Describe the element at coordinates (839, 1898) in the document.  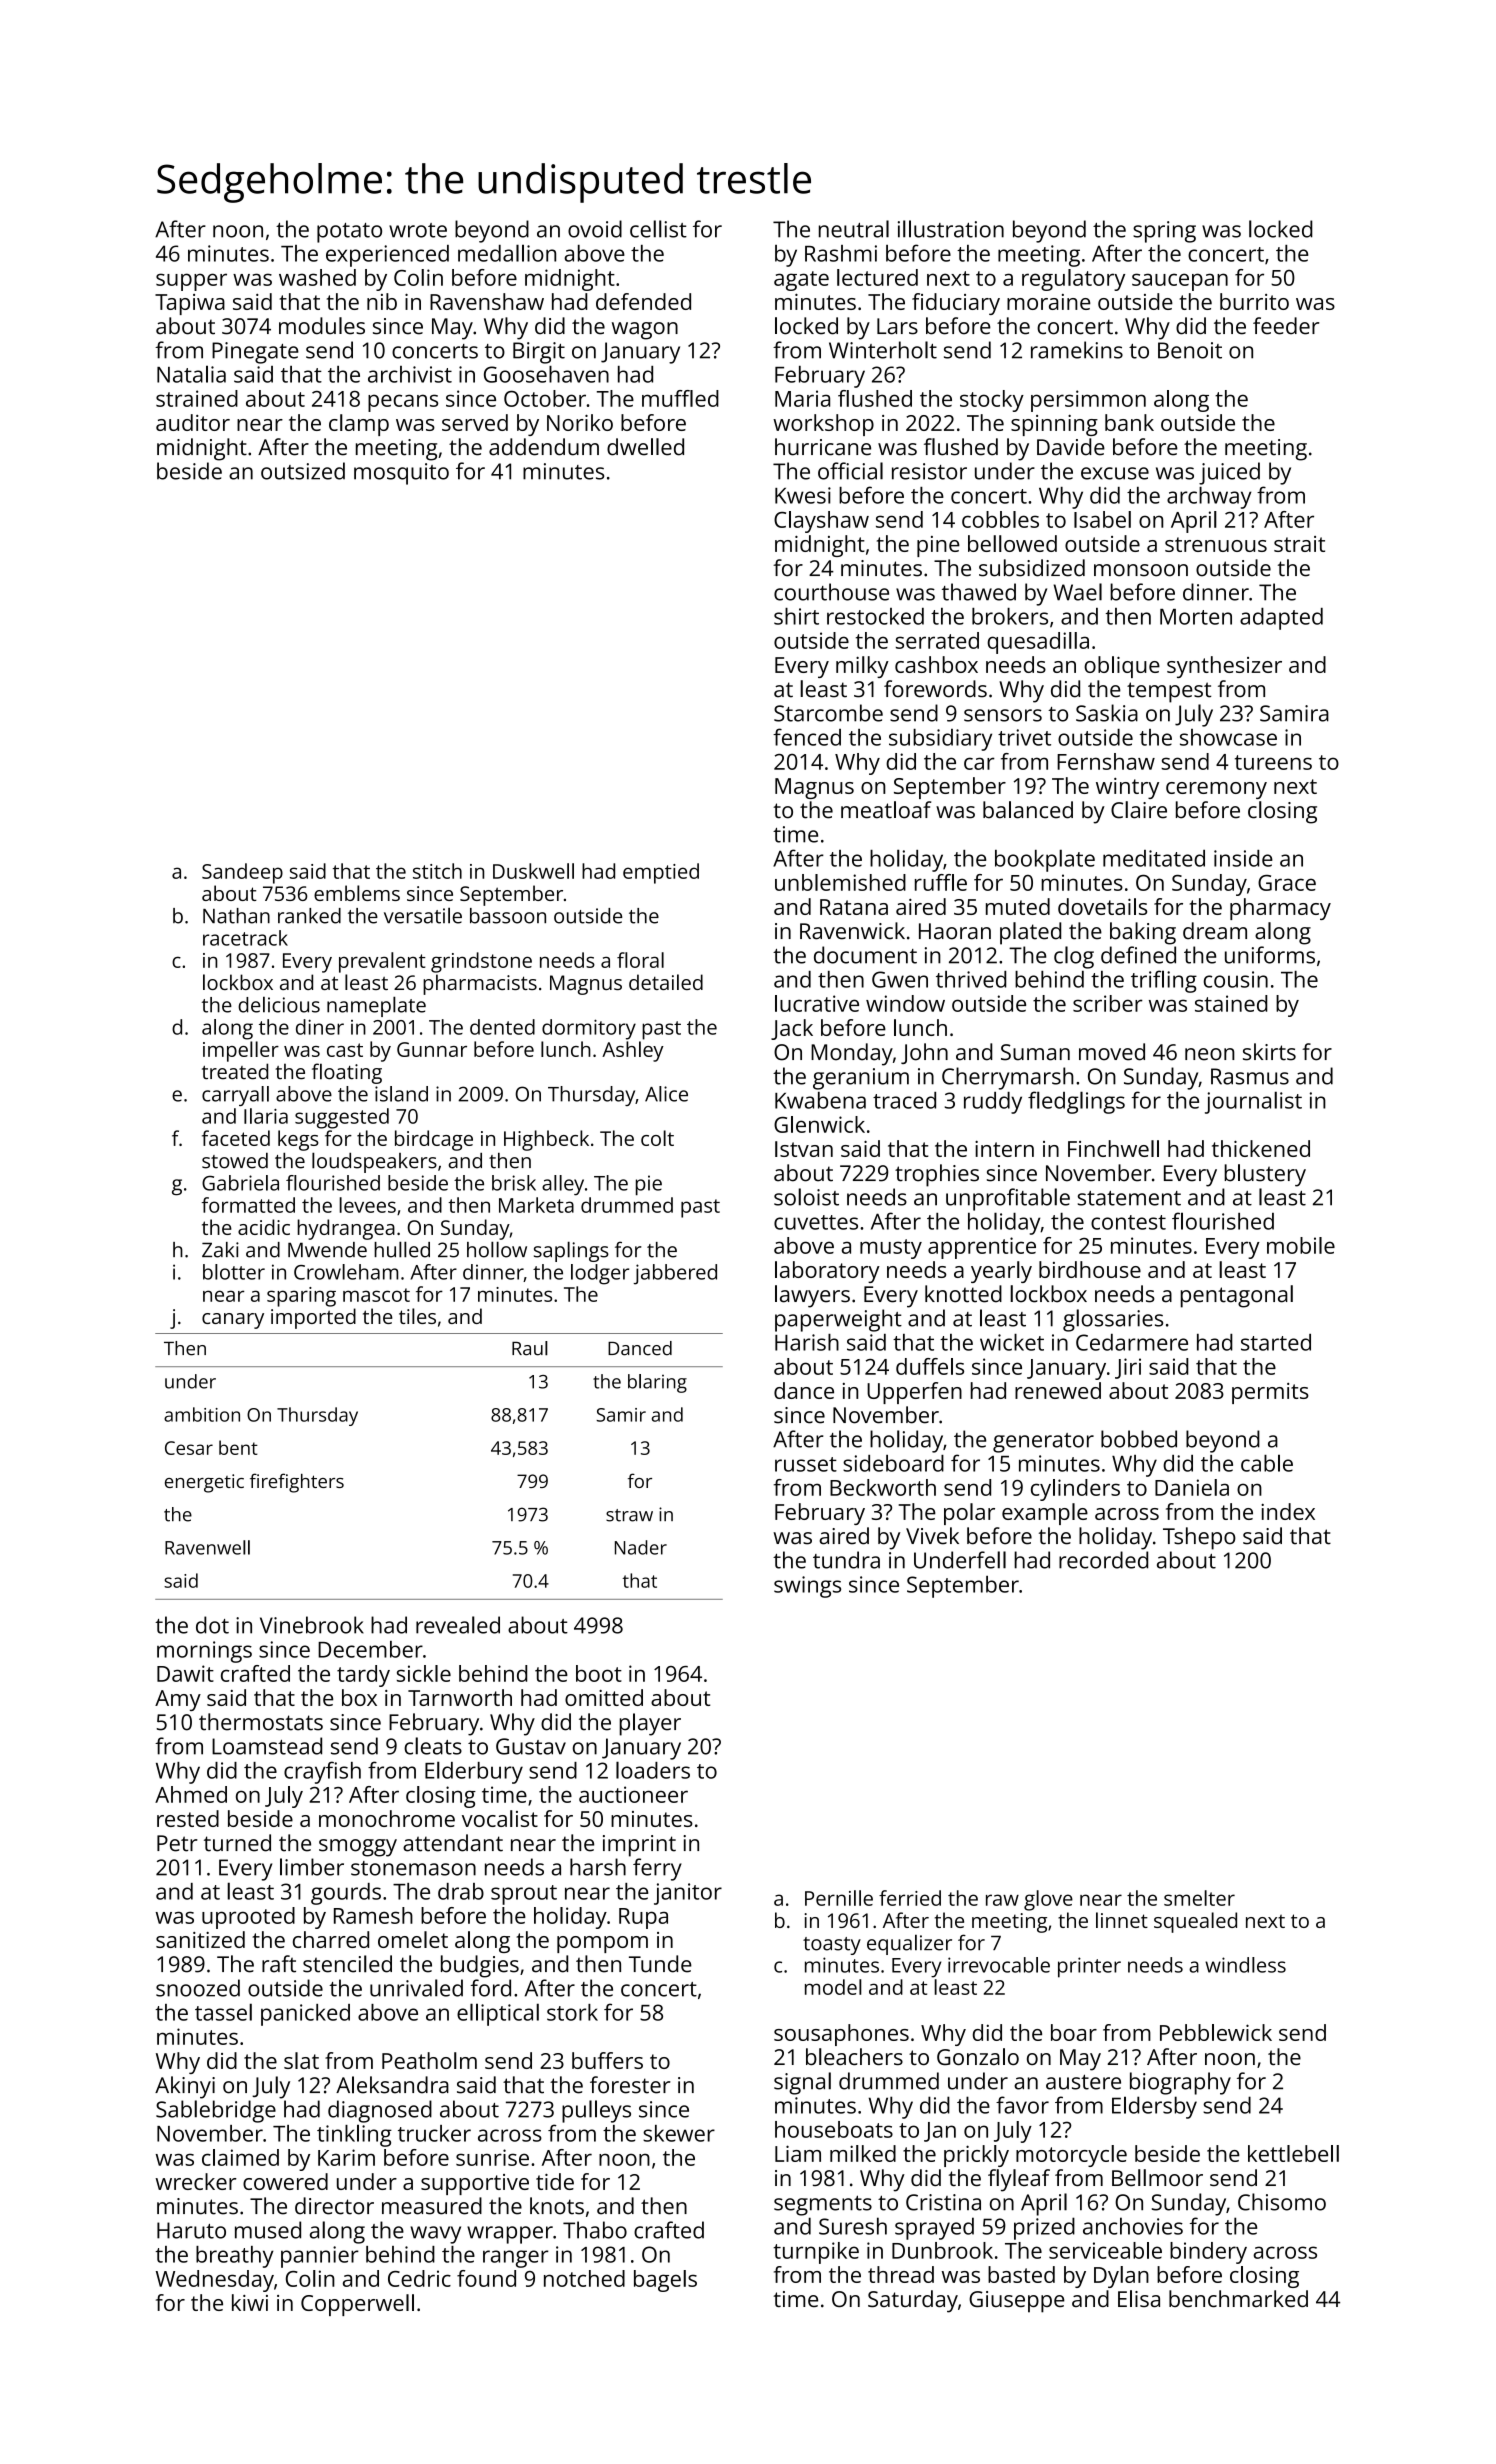
I see `Pernille` at that location.
